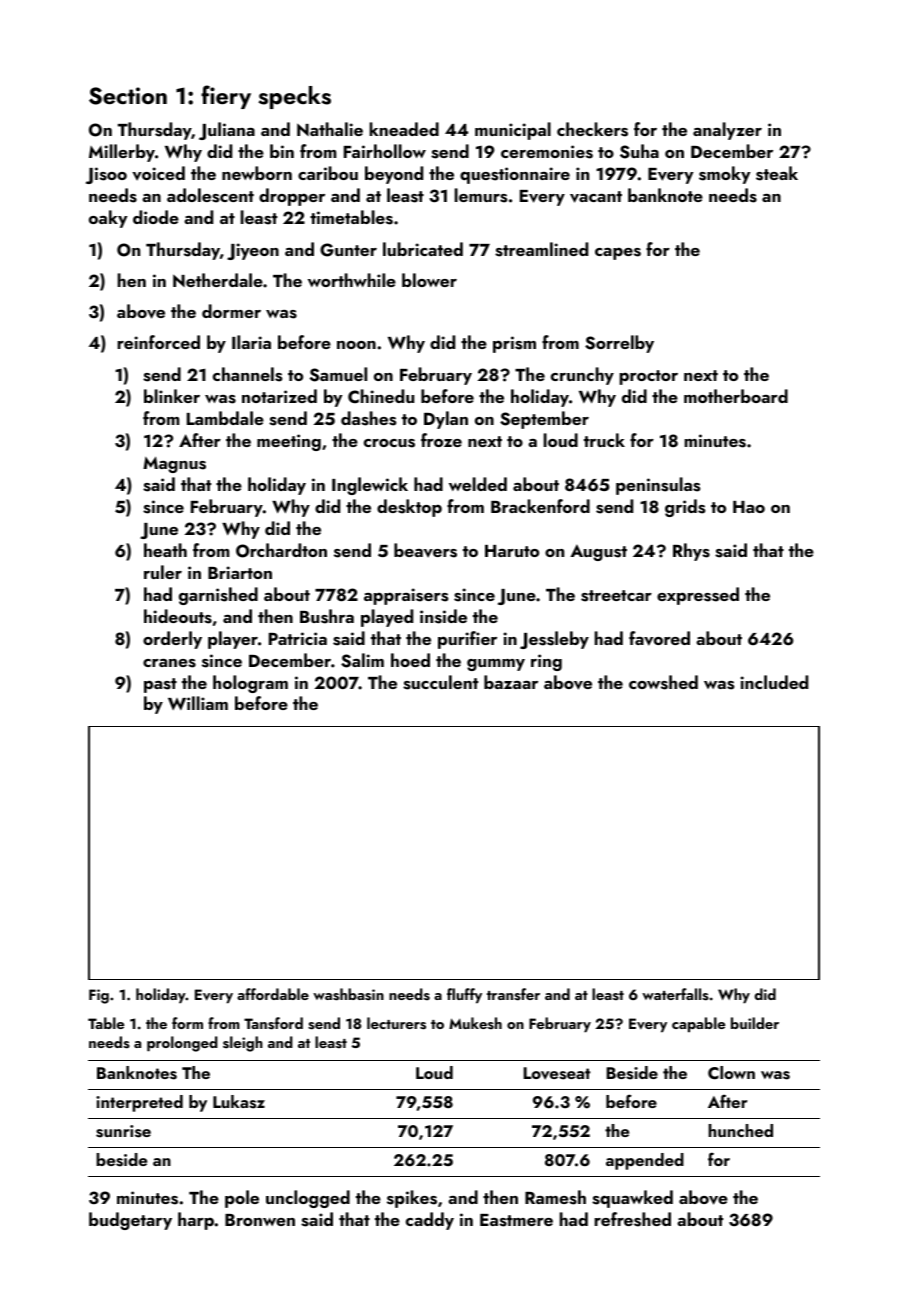  What do you see at coordinates (440, 682) in the page?
I see `succulent` at bounding box center [440, 682].
